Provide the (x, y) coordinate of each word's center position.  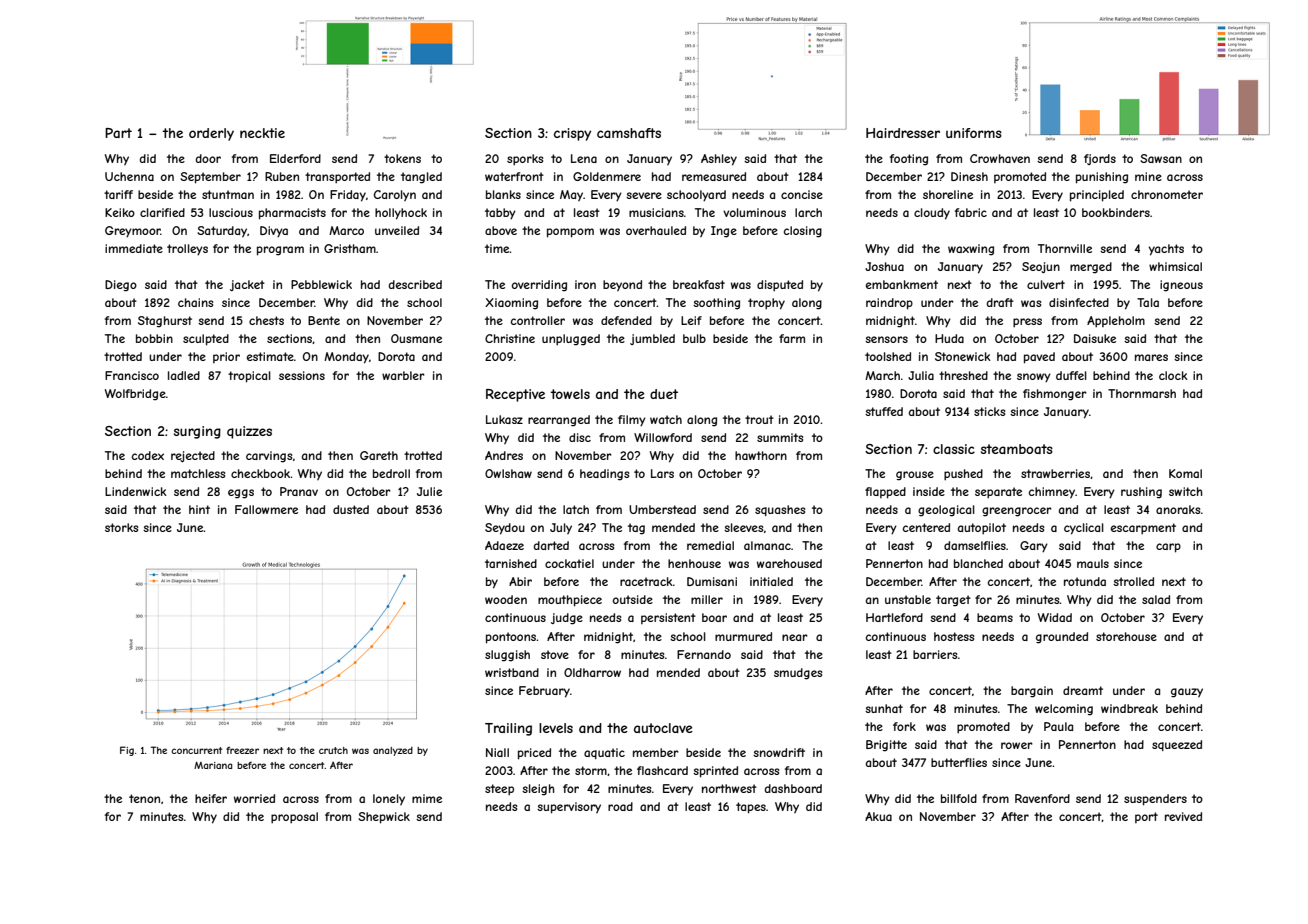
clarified (162, 212)
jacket (247, 285)
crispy (572, 134)
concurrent (196, 750)
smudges (798, 674)
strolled (1133, 581)
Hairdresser (903, 133)
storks (121, 527)
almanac (767, 545)
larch (808, 212)
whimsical (1175, 266)
